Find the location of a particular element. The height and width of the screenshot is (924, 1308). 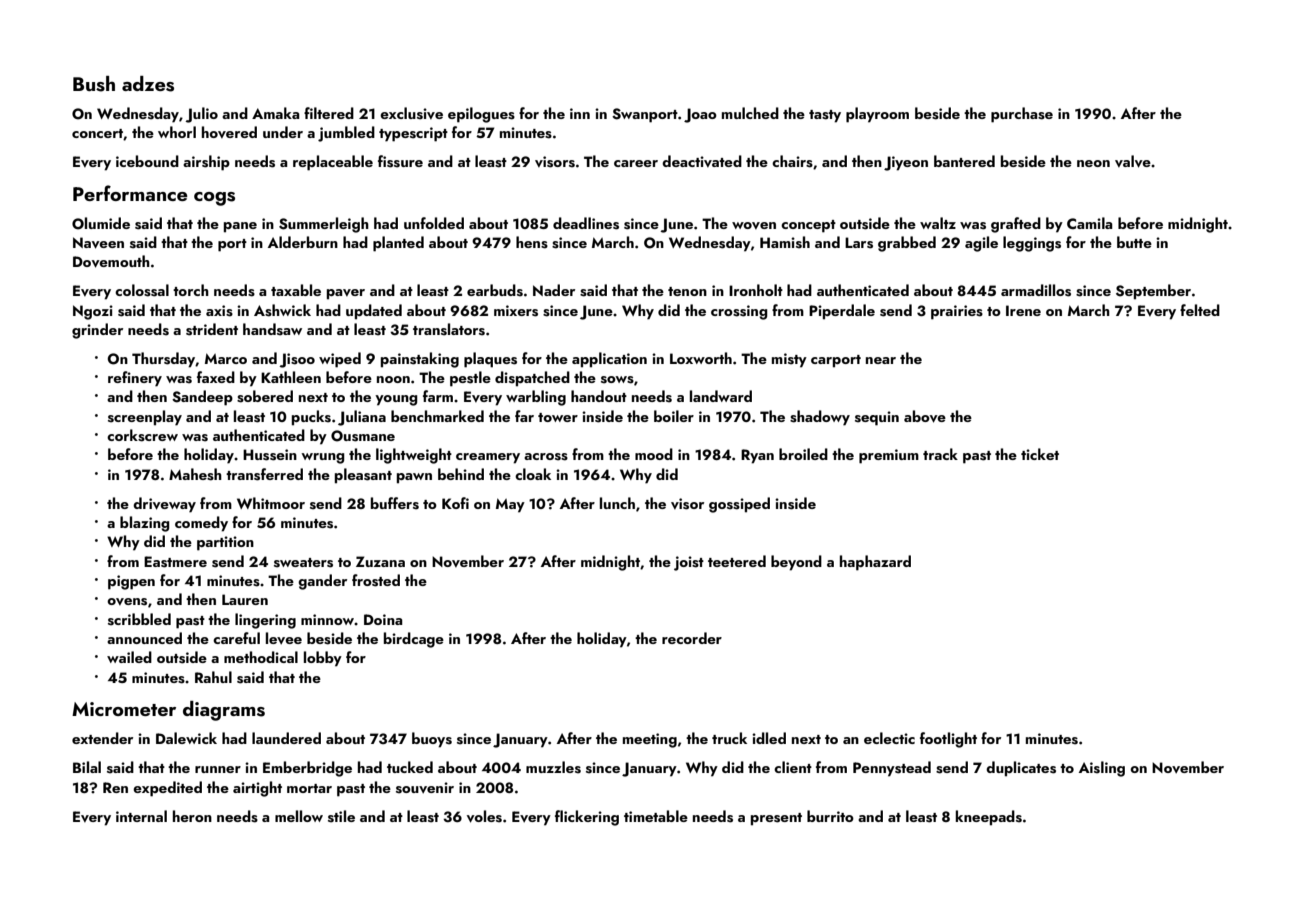

voles is located at coordinates (484, 816).
